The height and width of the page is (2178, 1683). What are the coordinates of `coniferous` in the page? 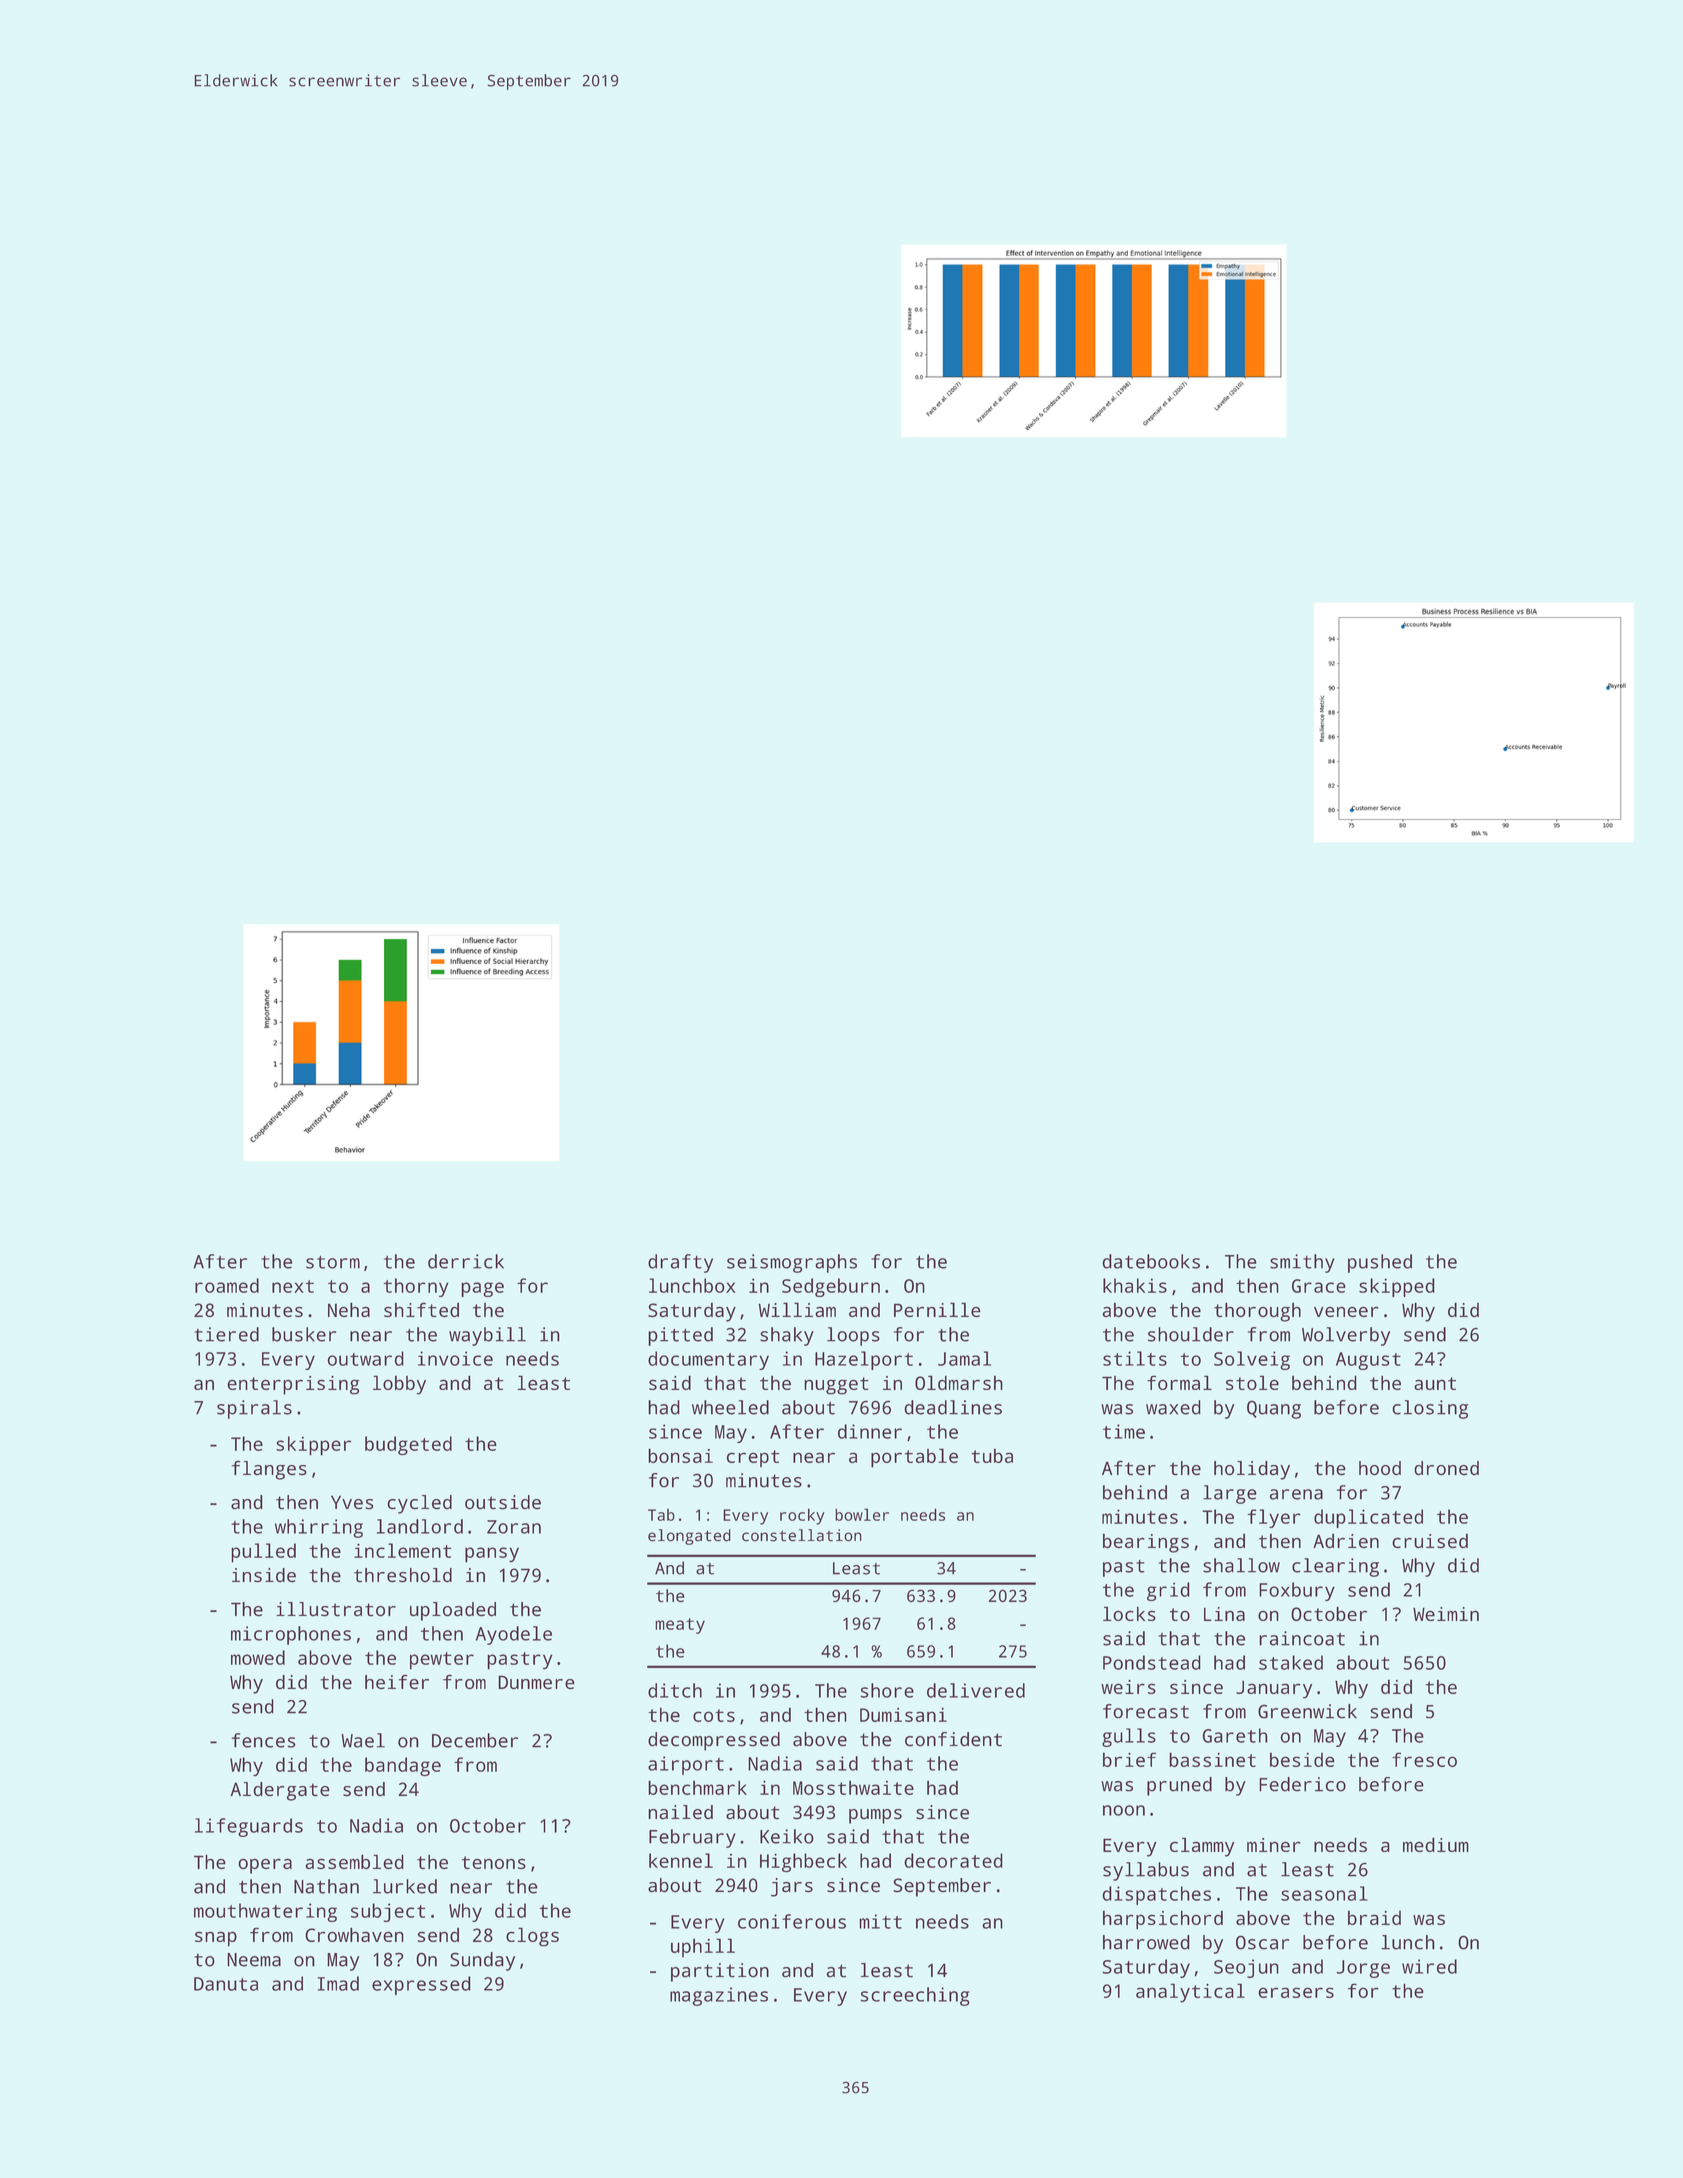 It's located at (792, 1921).
